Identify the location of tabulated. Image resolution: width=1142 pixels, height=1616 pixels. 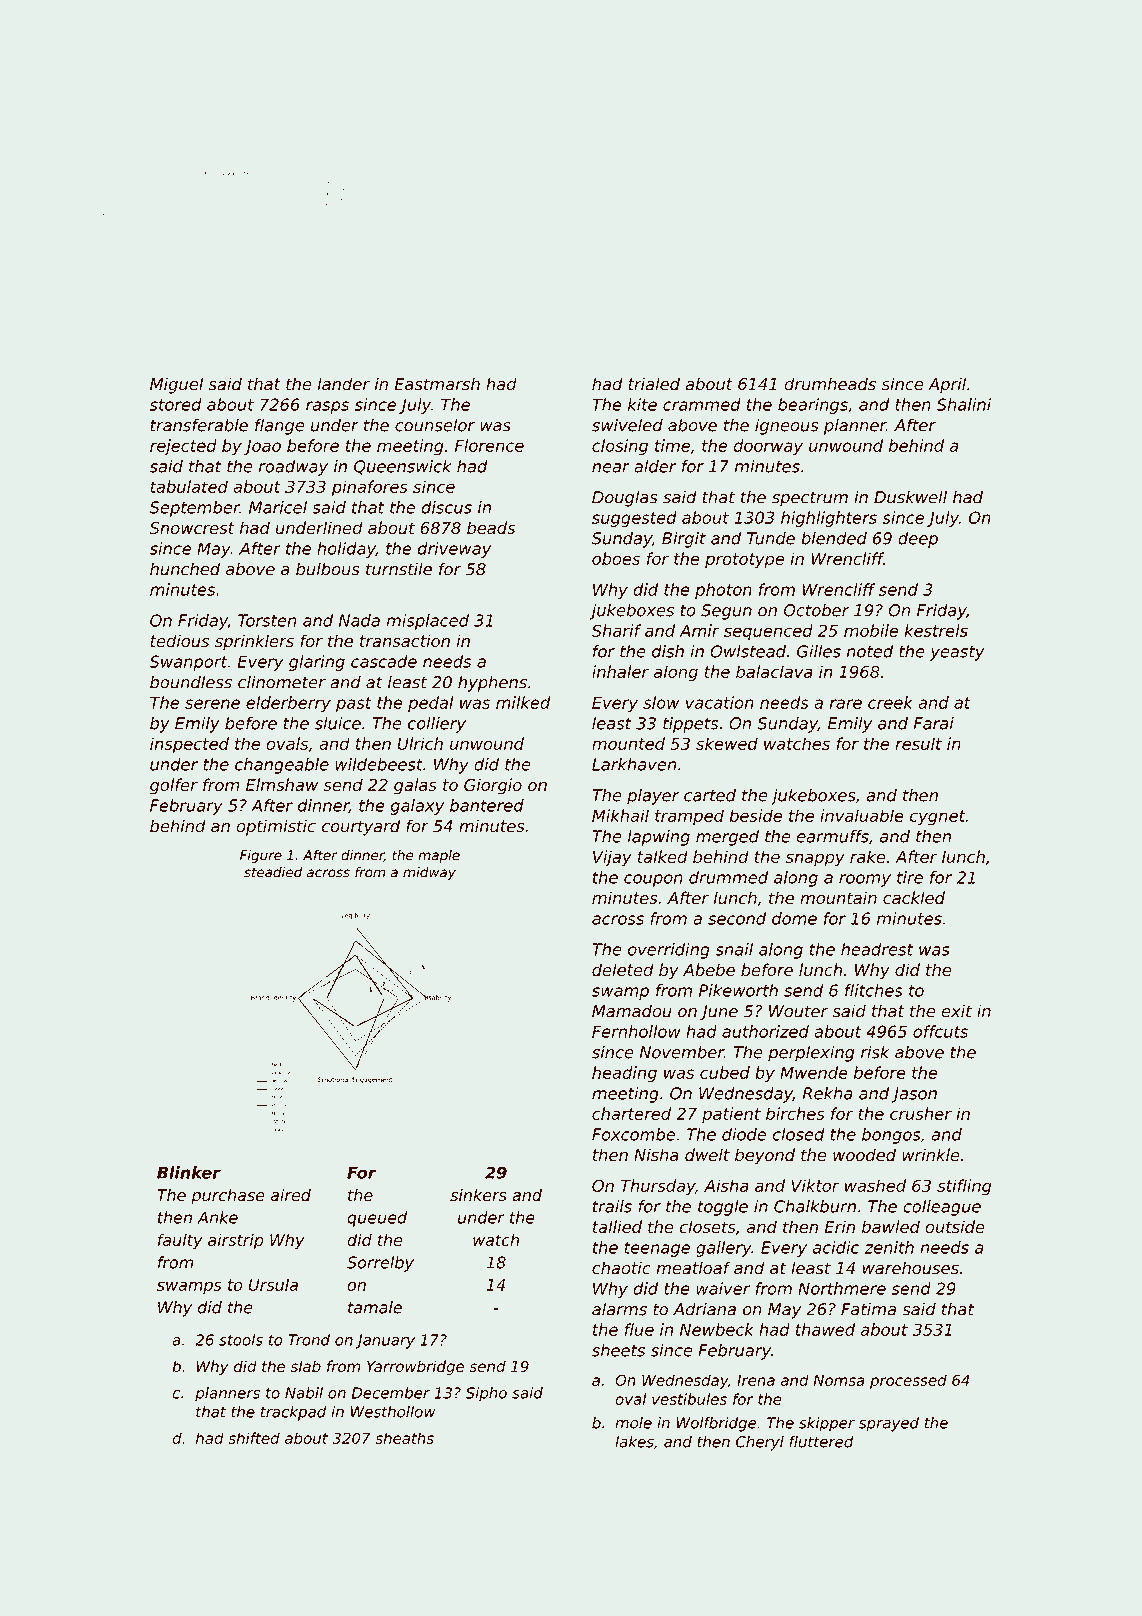
(189, 486).
